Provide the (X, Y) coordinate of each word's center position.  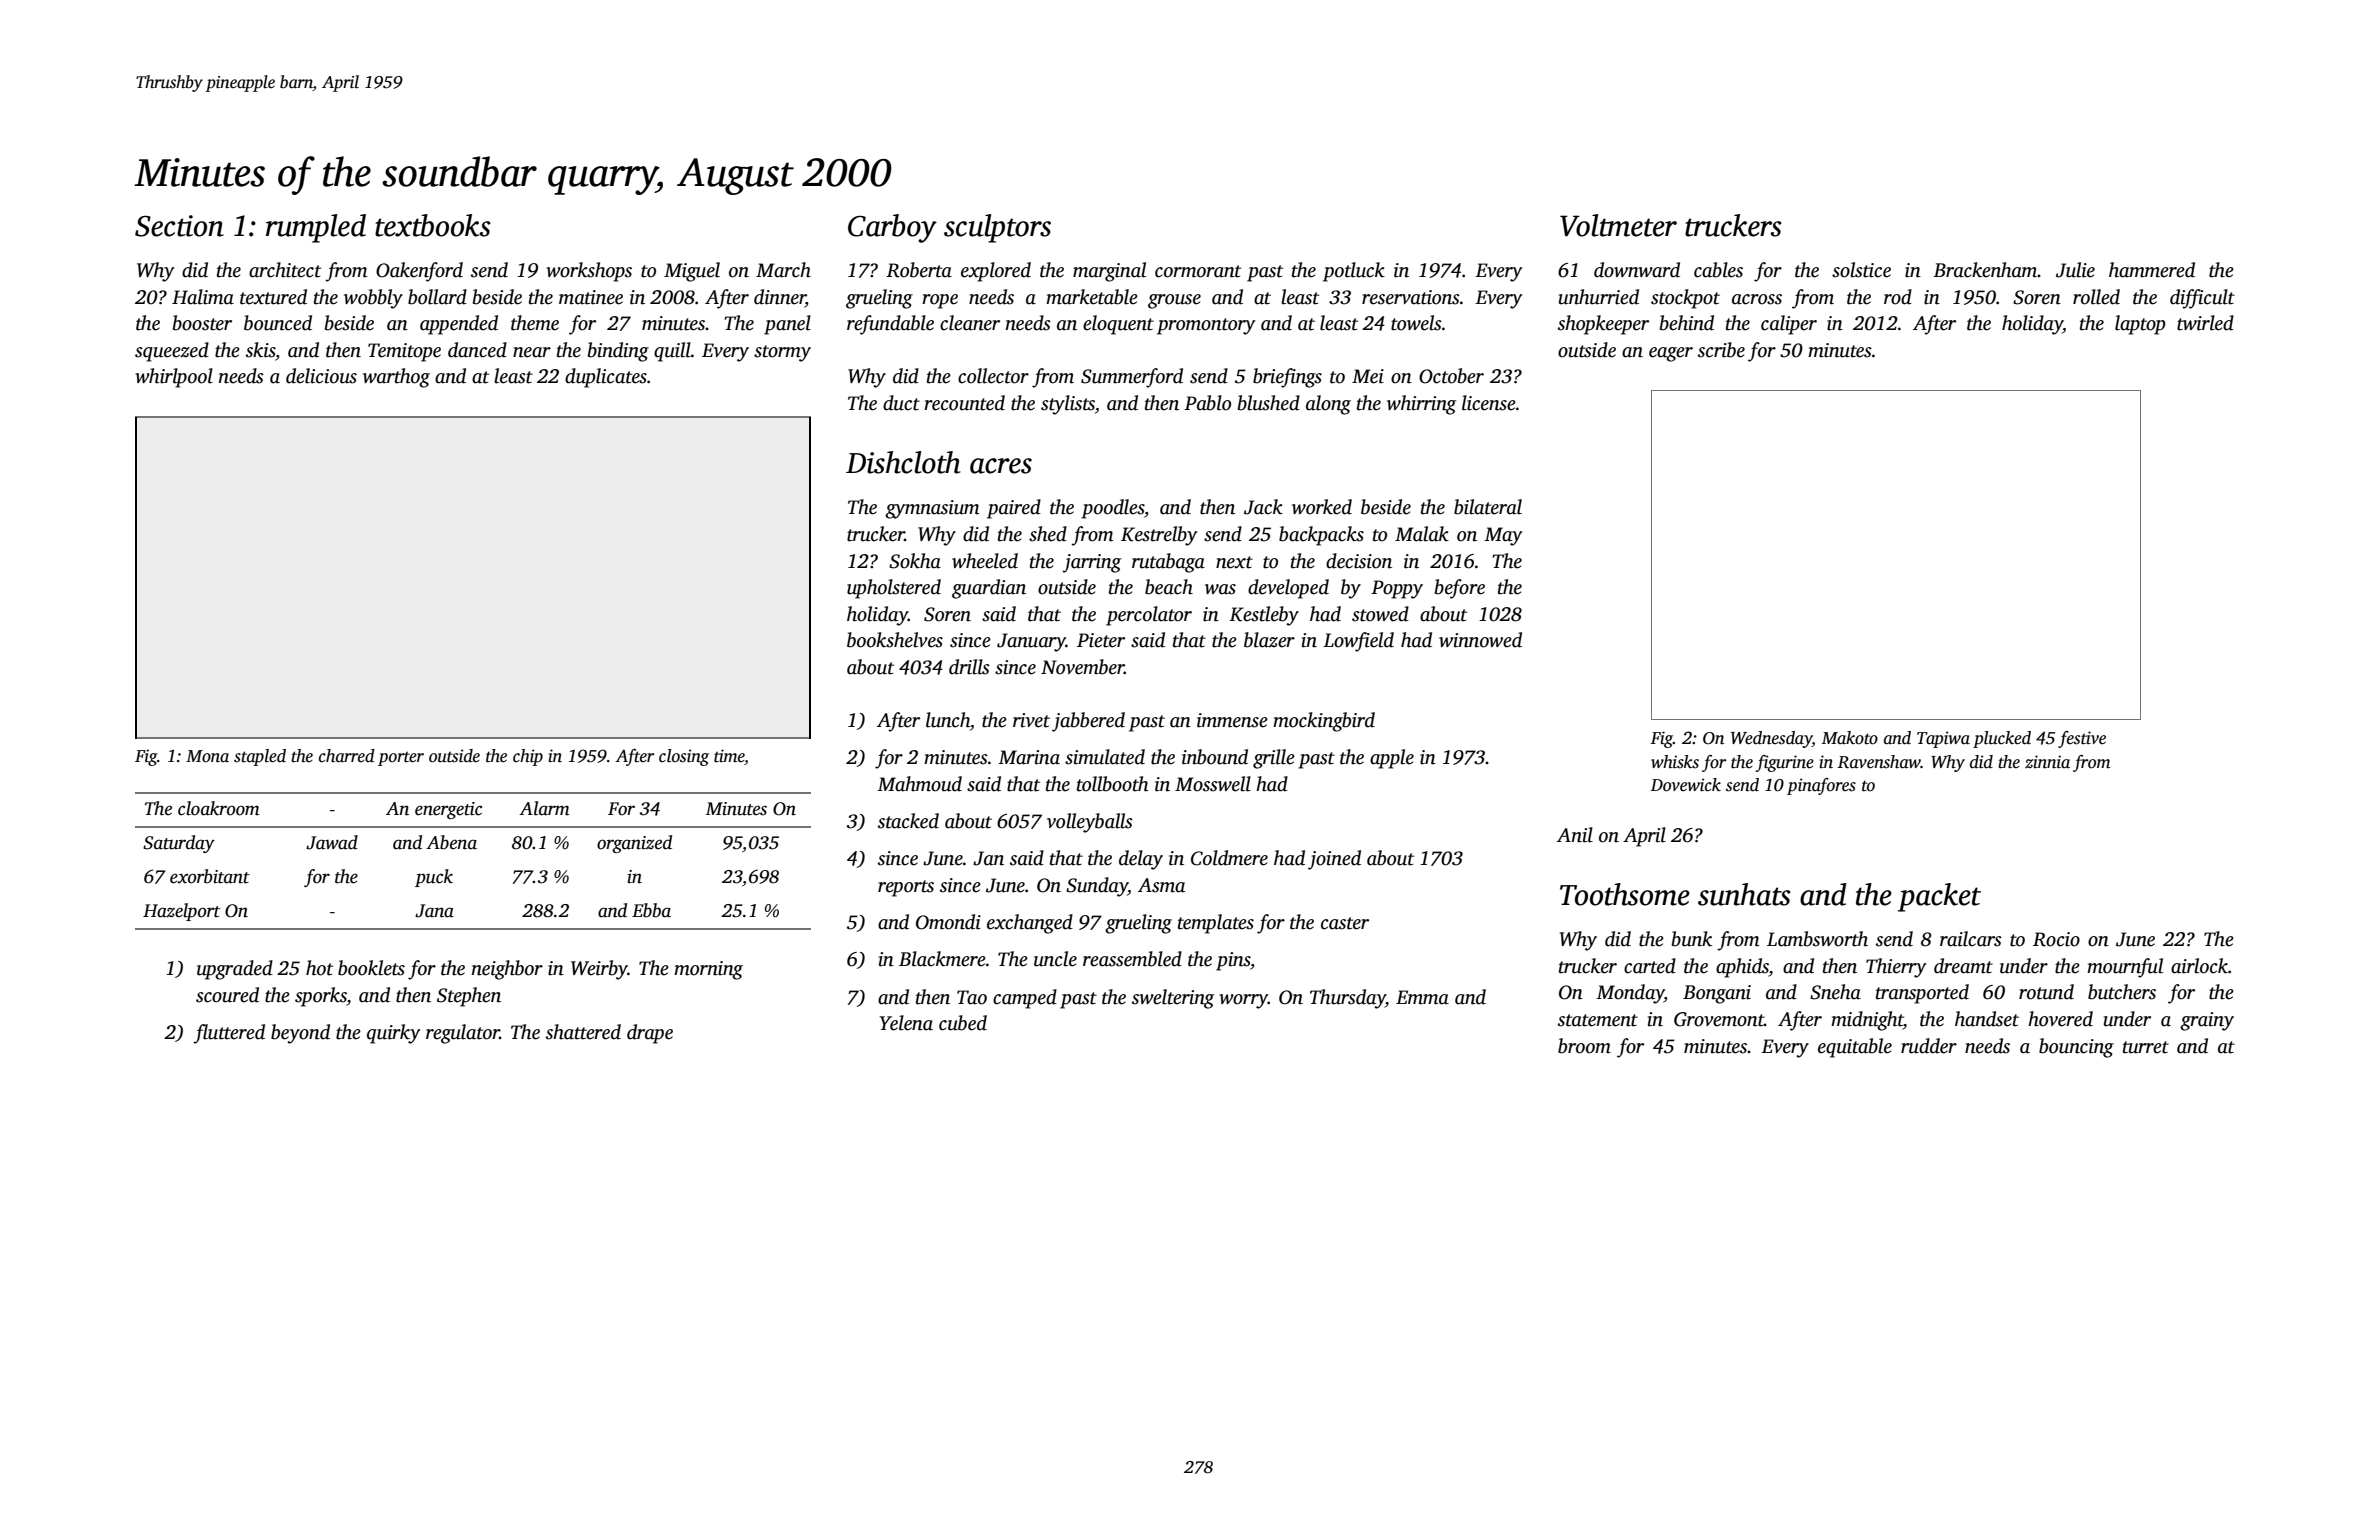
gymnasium (932, 509)
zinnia (2047, 762)
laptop (2140, 325)
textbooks (433, 225)
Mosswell (1213, 784)
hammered (2152, 270)
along (1328, 405)
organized (634, 844)
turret (2146, 1047)
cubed (963, 1023)
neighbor (507, 970)
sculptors (997, 228)
